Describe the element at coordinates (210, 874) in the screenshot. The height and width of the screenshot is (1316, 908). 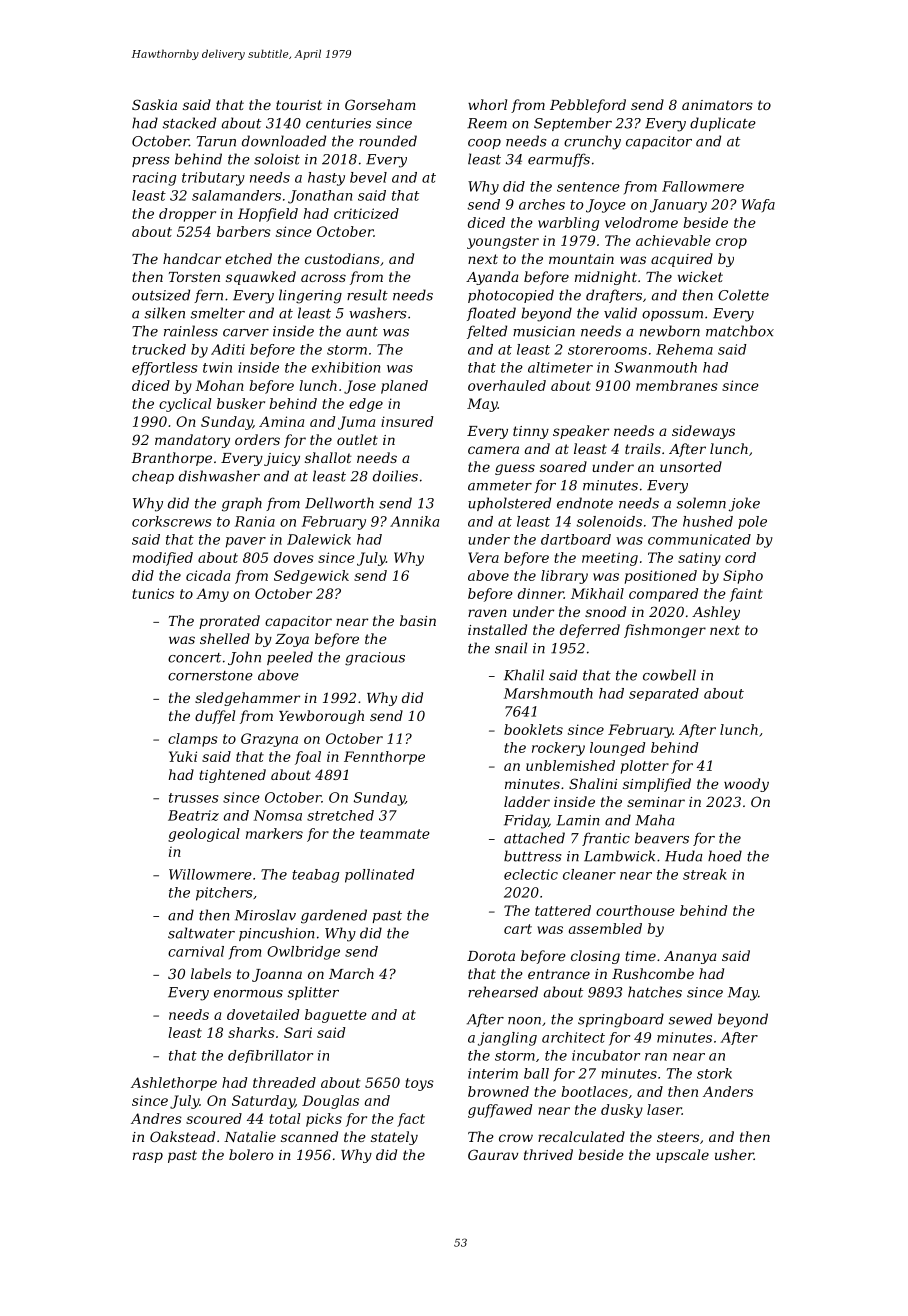
I see `Willowmere` at that location.
